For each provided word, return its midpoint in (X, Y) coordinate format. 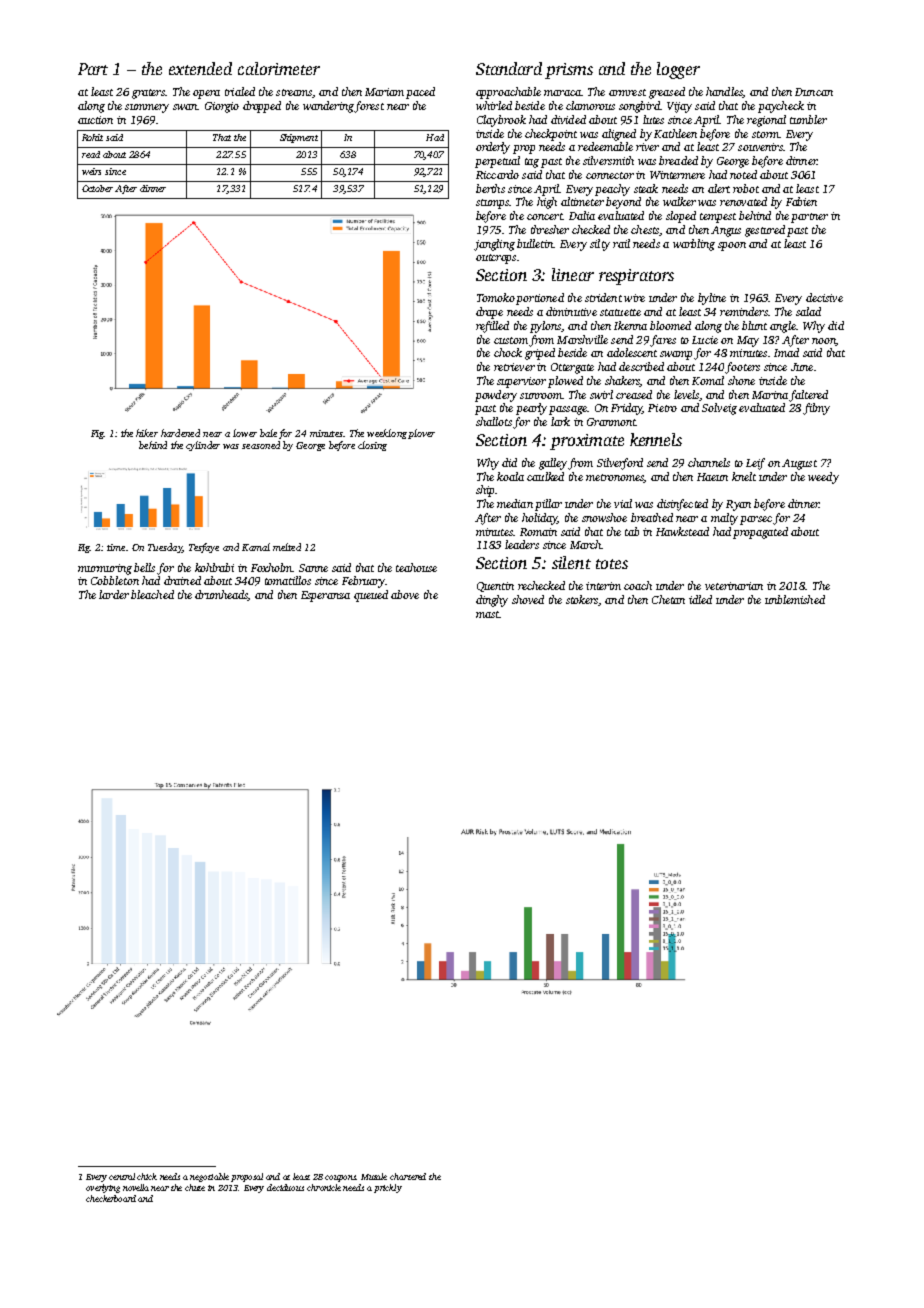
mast (487, 614)
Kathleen (675, 133)
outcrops (496, 259)
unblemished (795, 599)
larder (114, 594)
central (122, 1176)
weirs (91, 171)
